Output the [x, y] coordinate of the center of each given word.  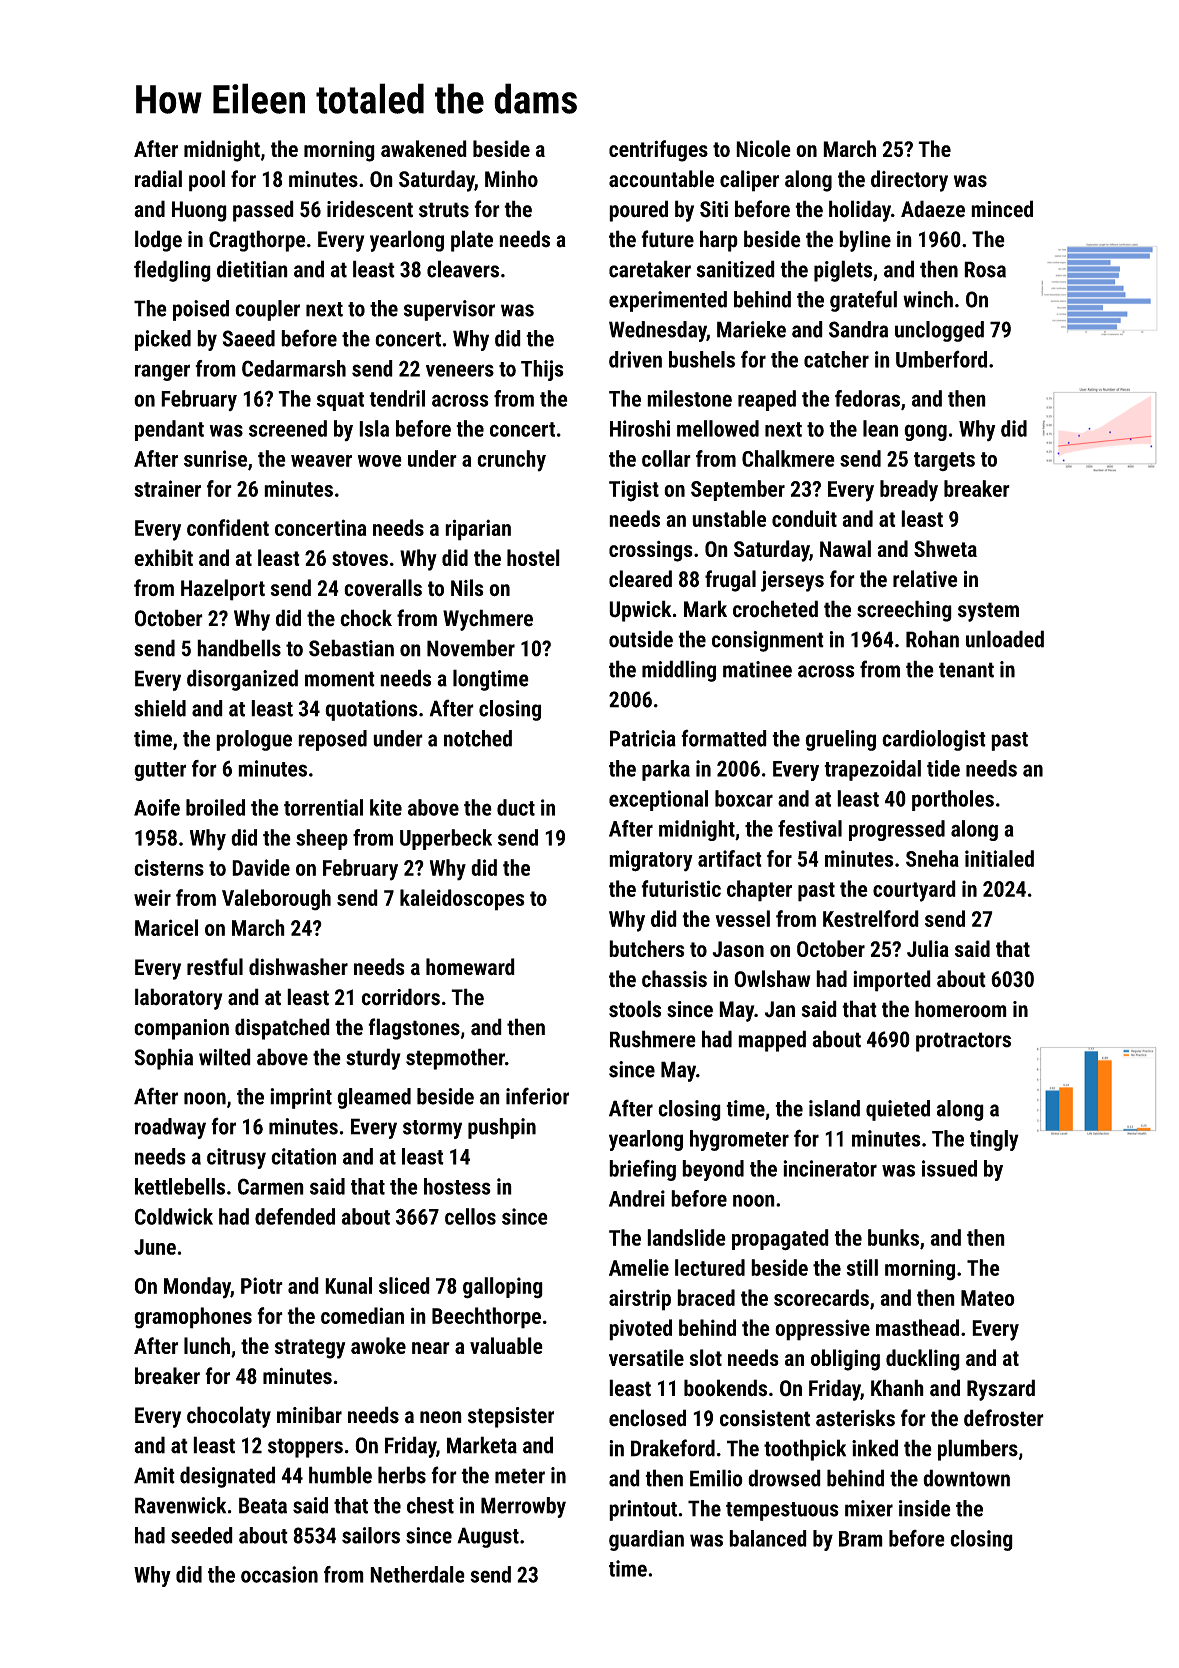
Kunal [348, 1285]
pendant [169, 430]
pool [207, 181]
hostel [533, 557]
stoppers [305, 1448]
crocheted [775, 609]
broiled [215, 807]
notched [478, 738]
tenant [966, 670]
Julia [928, 948]
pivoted [640, 1330]
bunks [893, 1237]
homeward [470, 967]
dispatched [282, 1029]
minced [1002, 209]
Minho [511, 178]
